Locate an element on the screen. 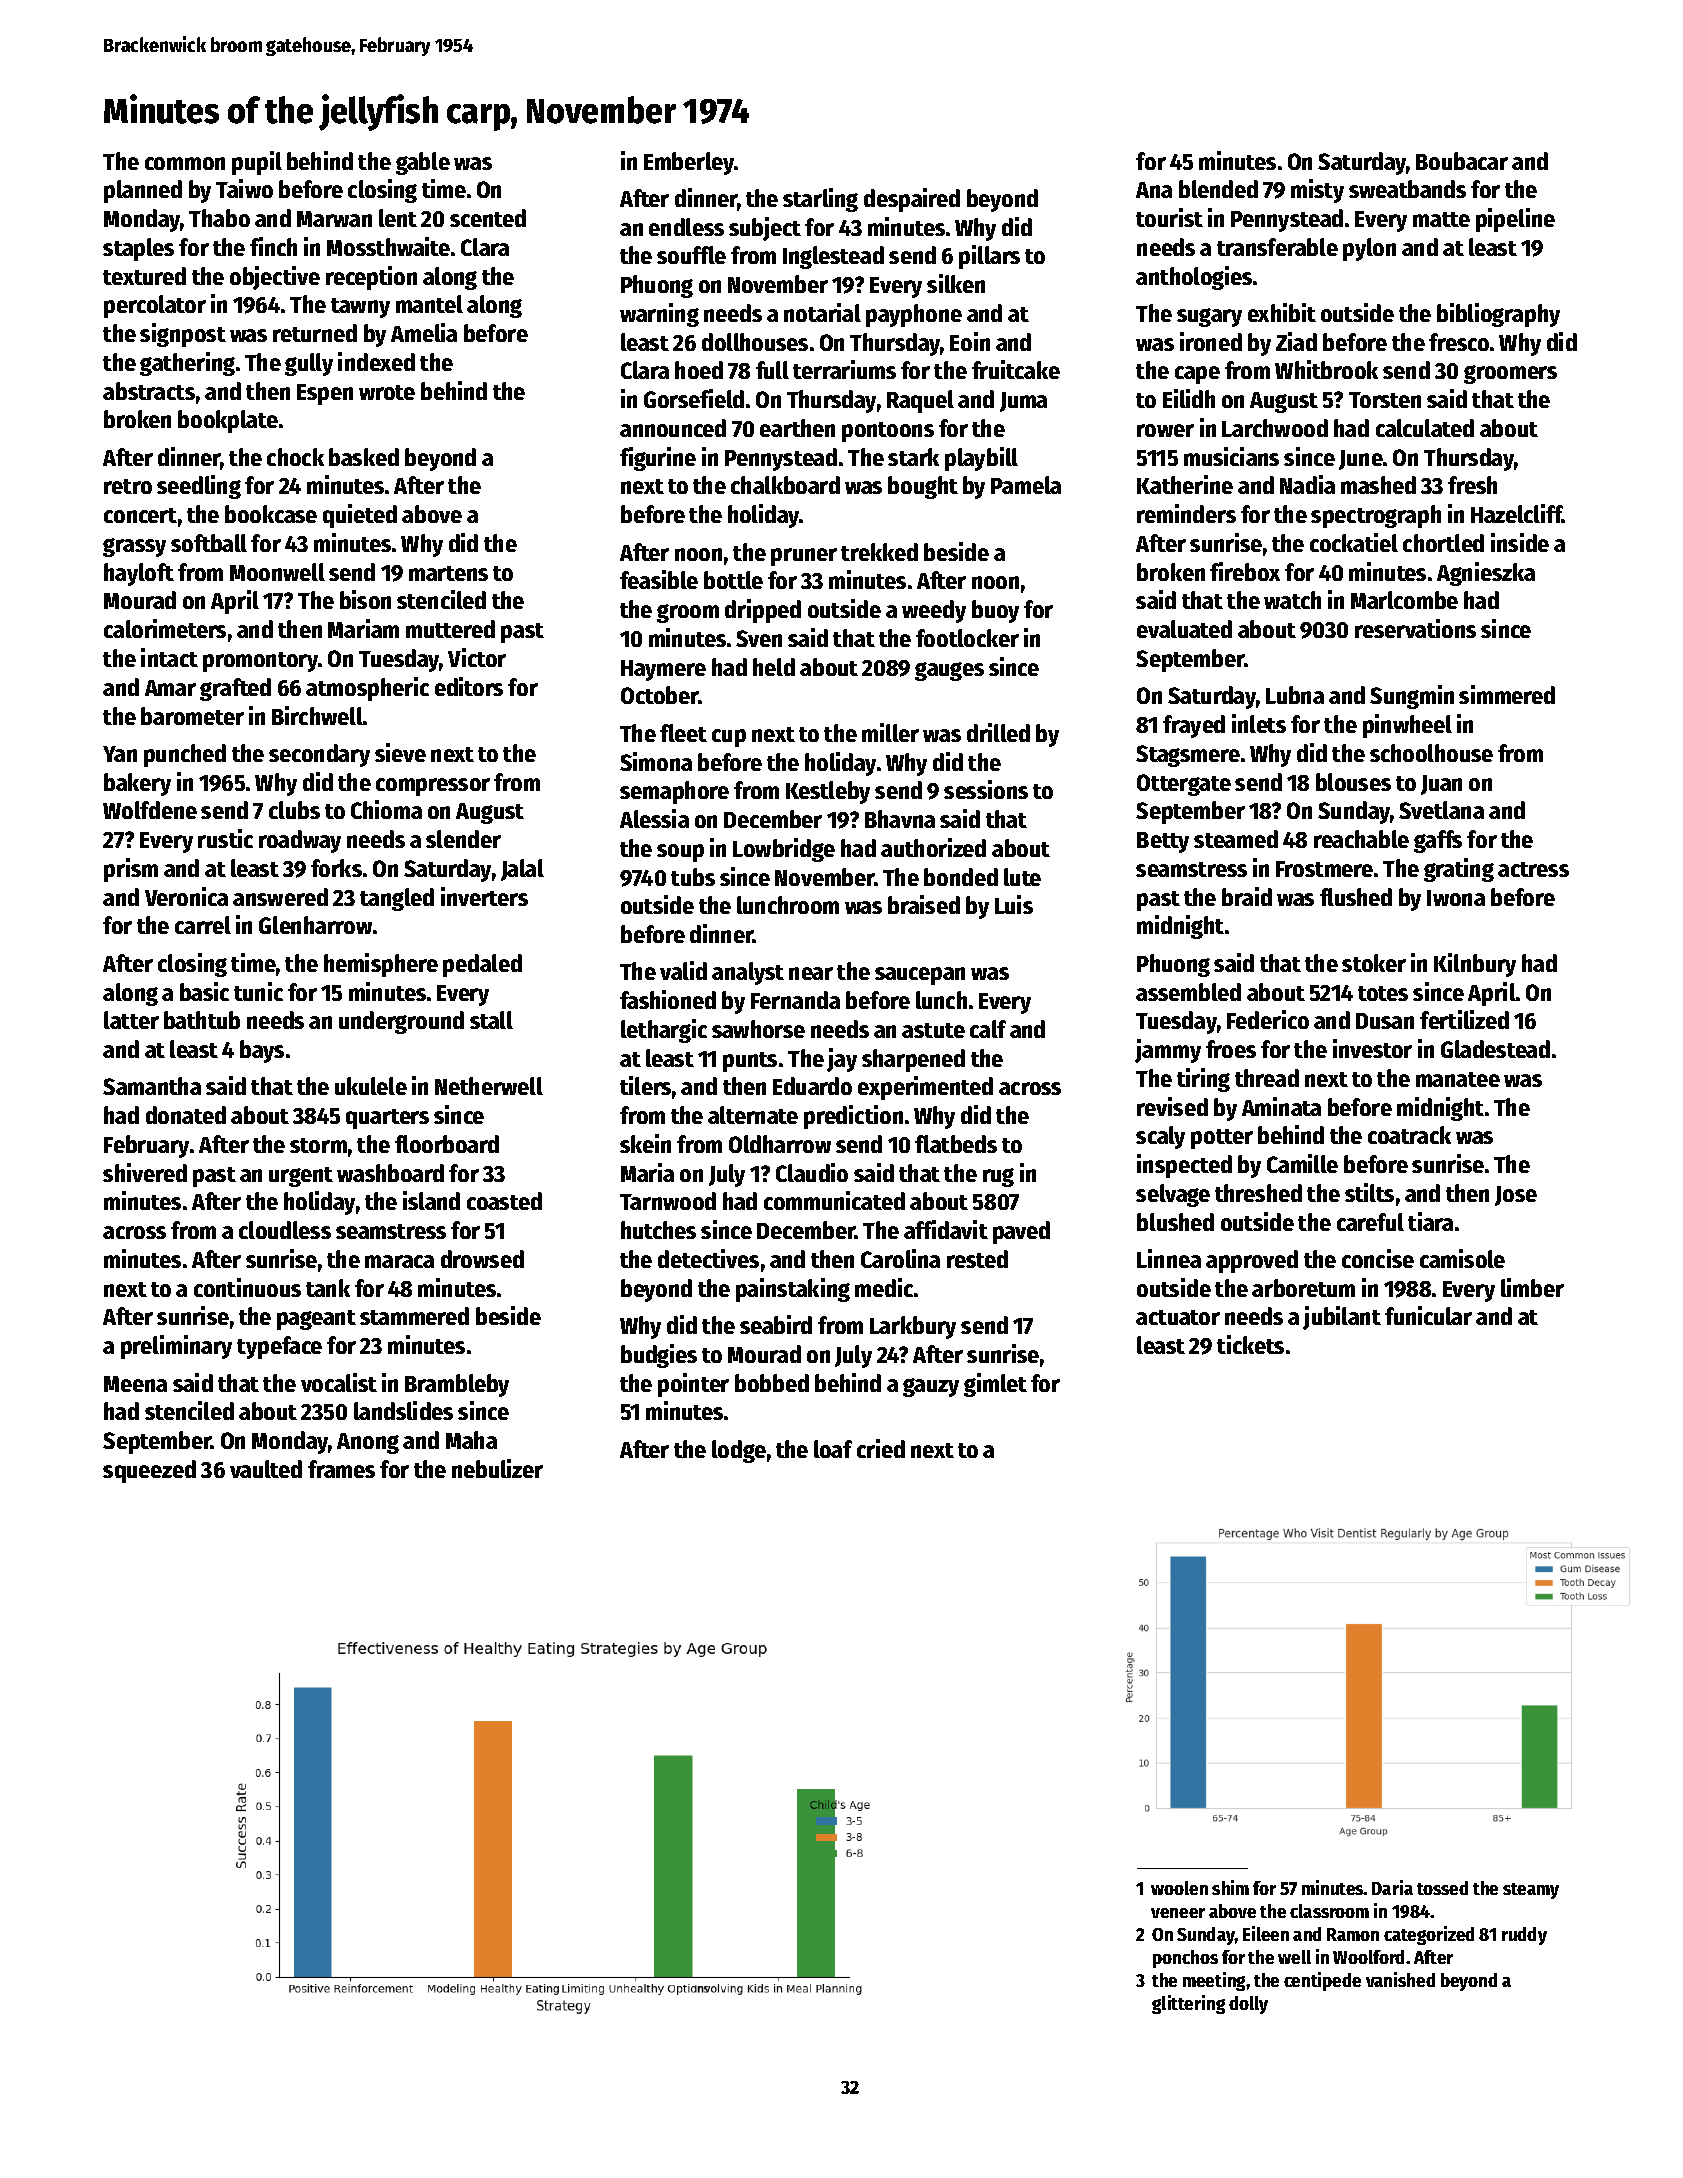 Image resolution: width=1683 pixels, height=2178 pixels. Boubacar is located at coordinates (1462, 161).
